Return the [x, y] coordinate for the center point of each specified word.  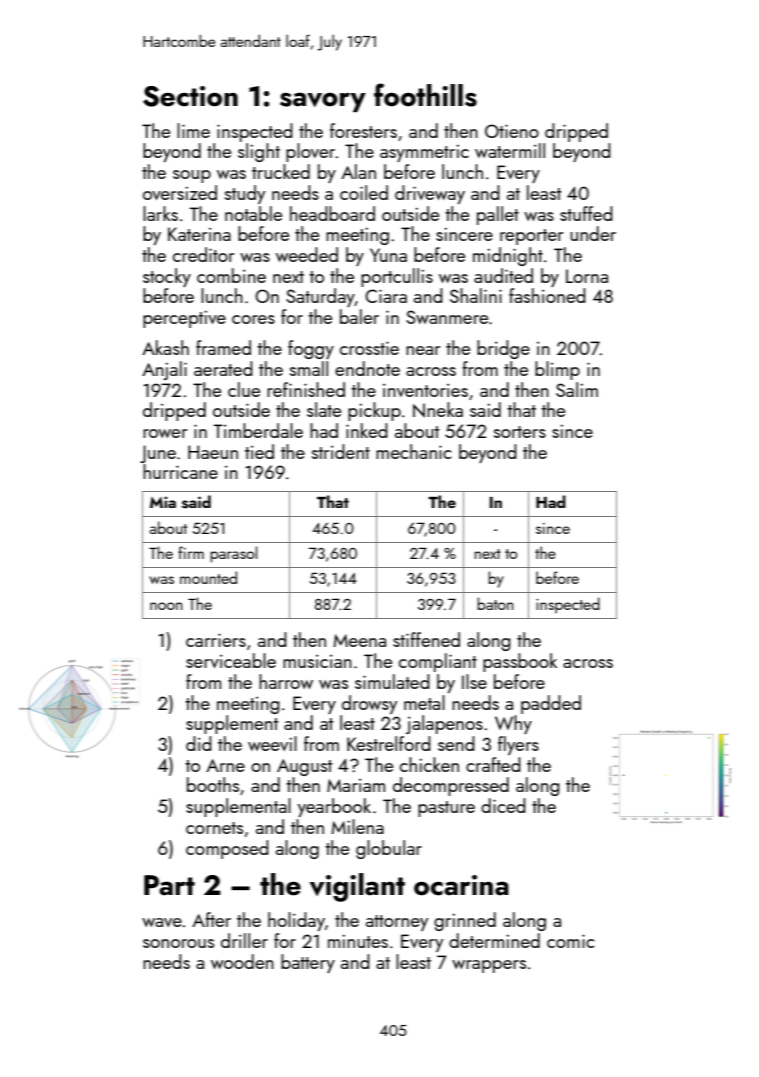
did [199, 743]
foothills [425, 95]
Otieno [512, 131]
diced [503, 805]
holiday [296, 921]
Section [190, 96]
